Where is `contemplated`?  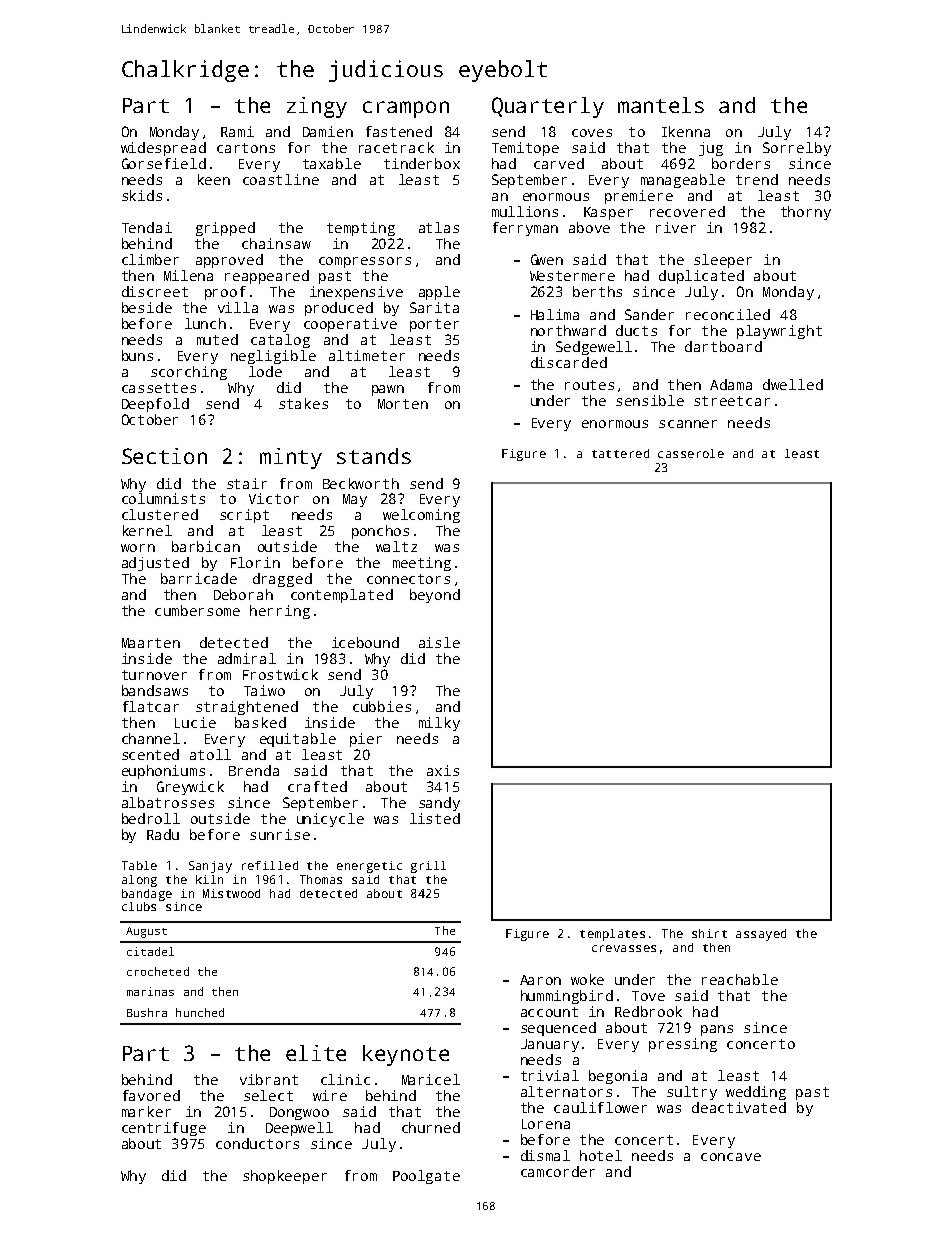 contemplated is located at coordinates (342, 596).
